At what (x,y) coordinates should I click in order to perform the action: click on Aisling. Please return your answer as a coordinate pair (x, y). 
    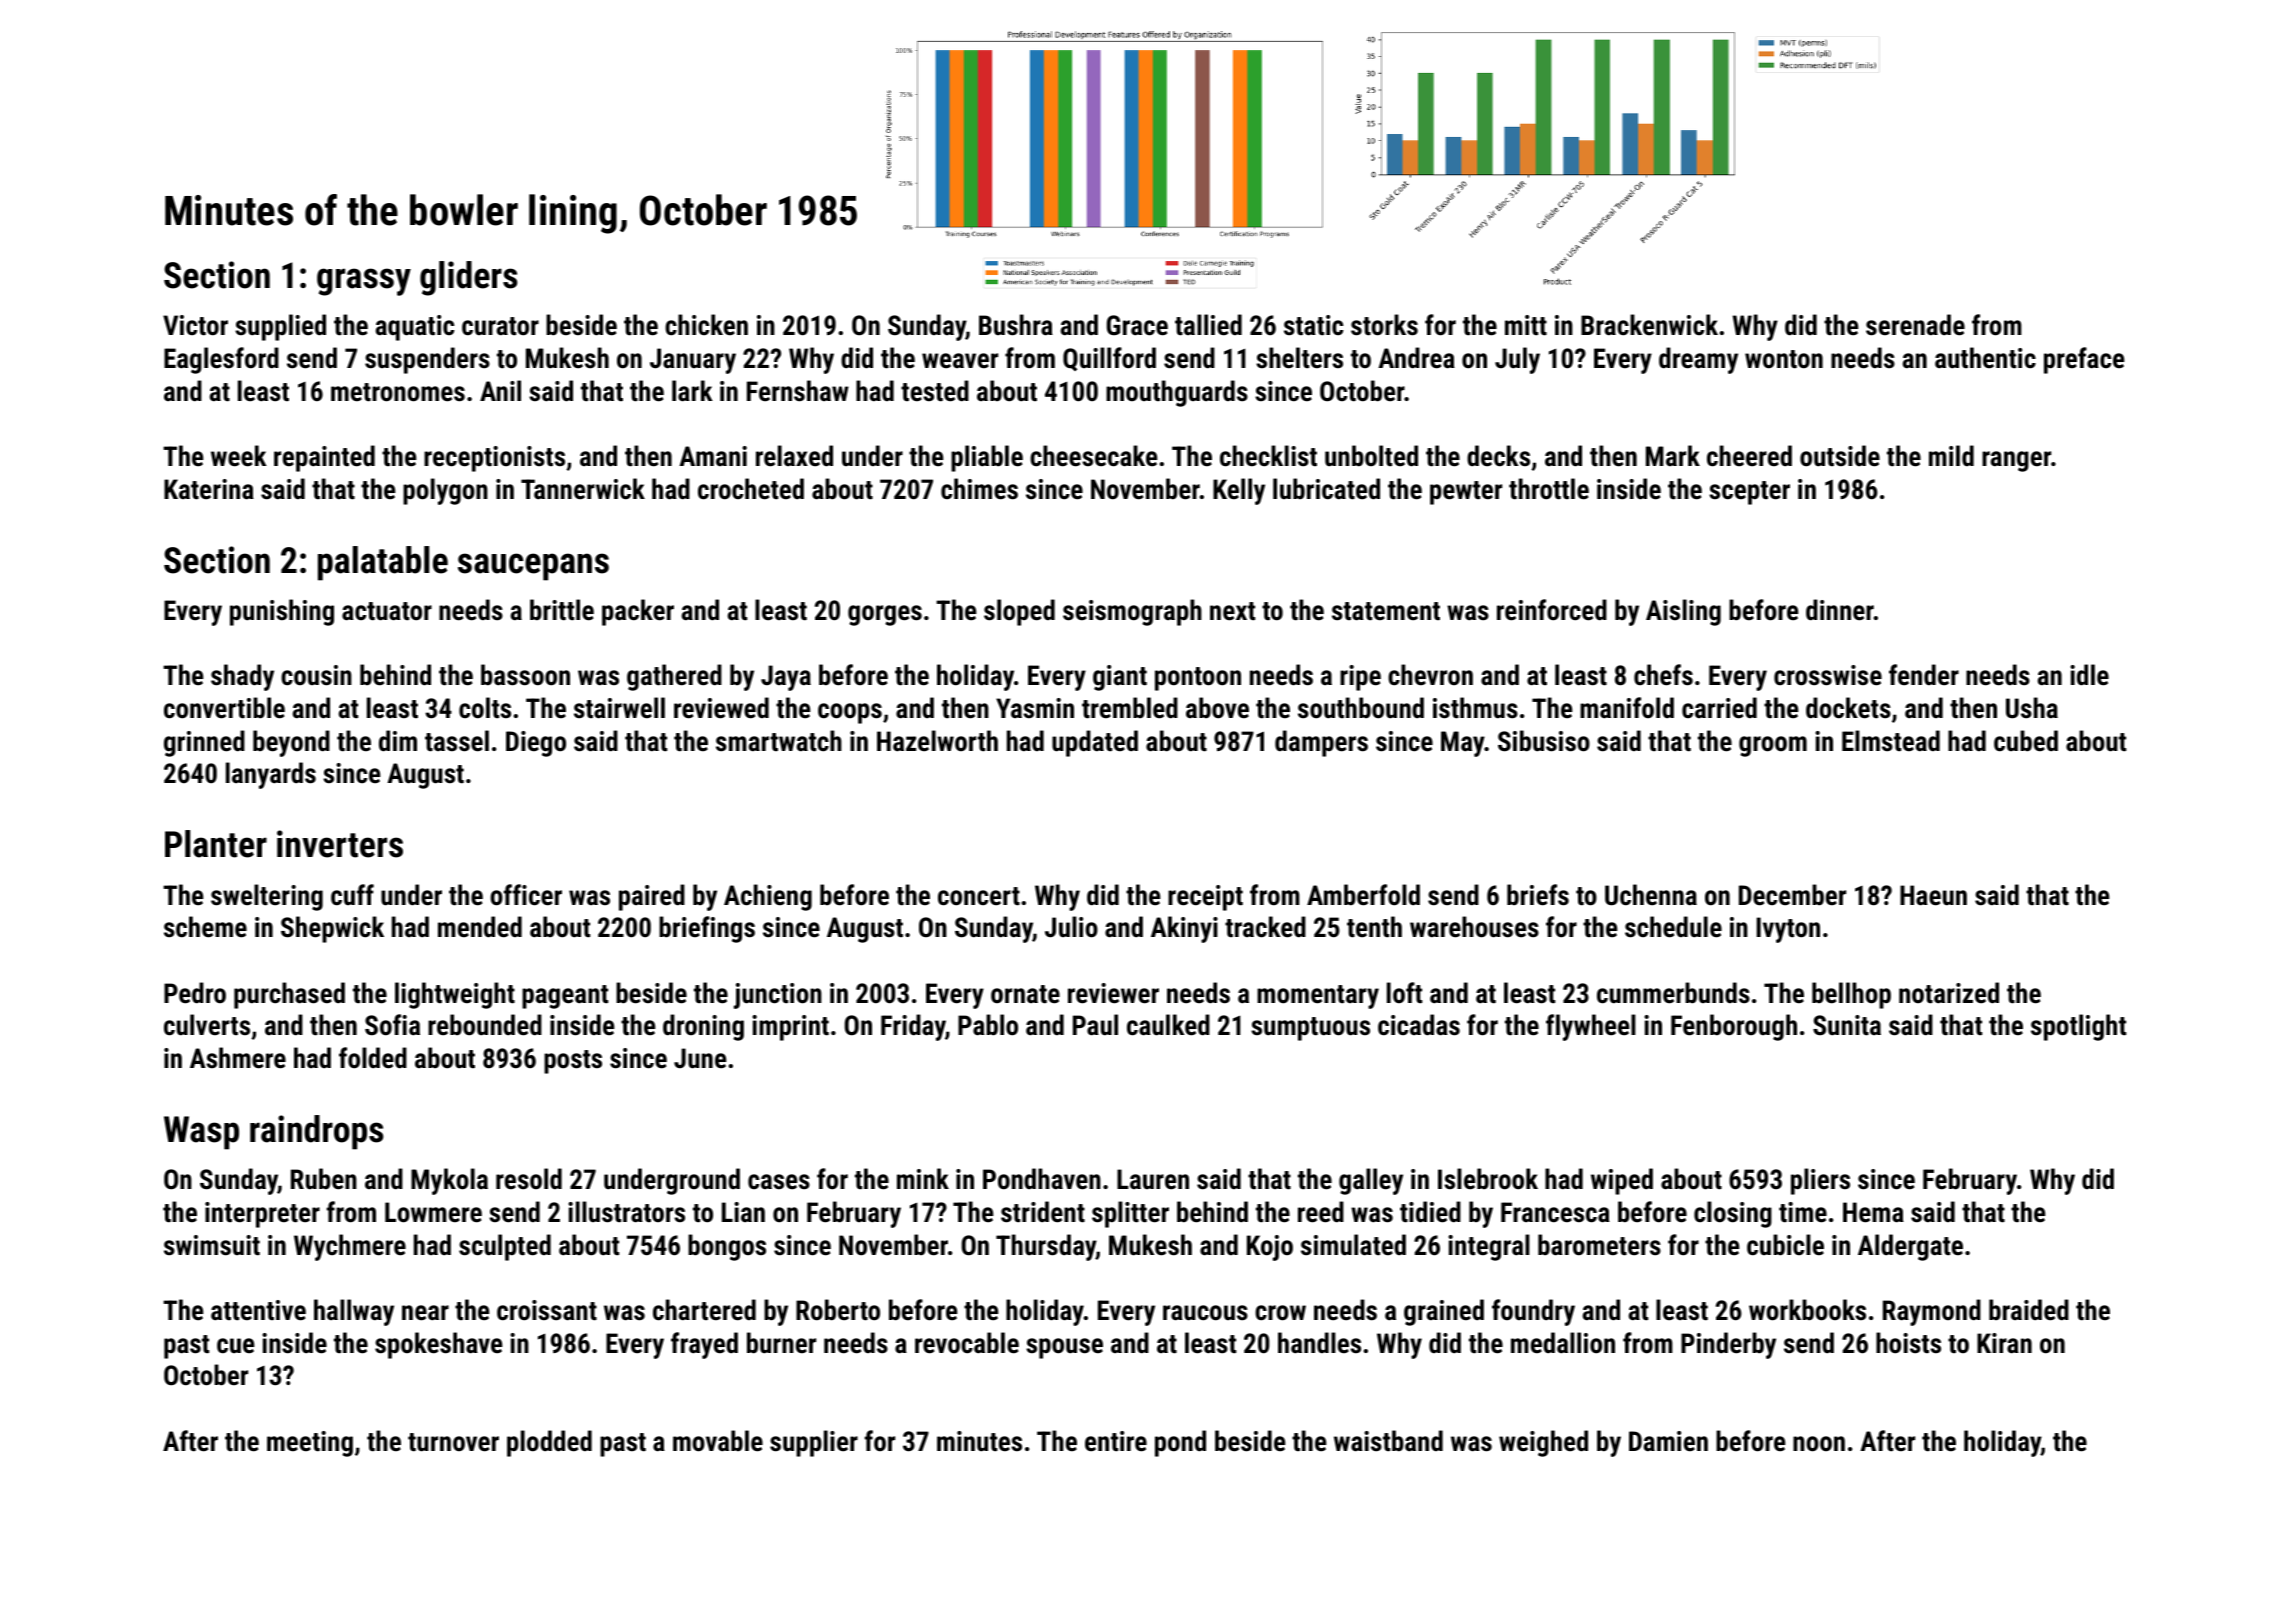
    Looking at the image, I should click on (1683, 612).
